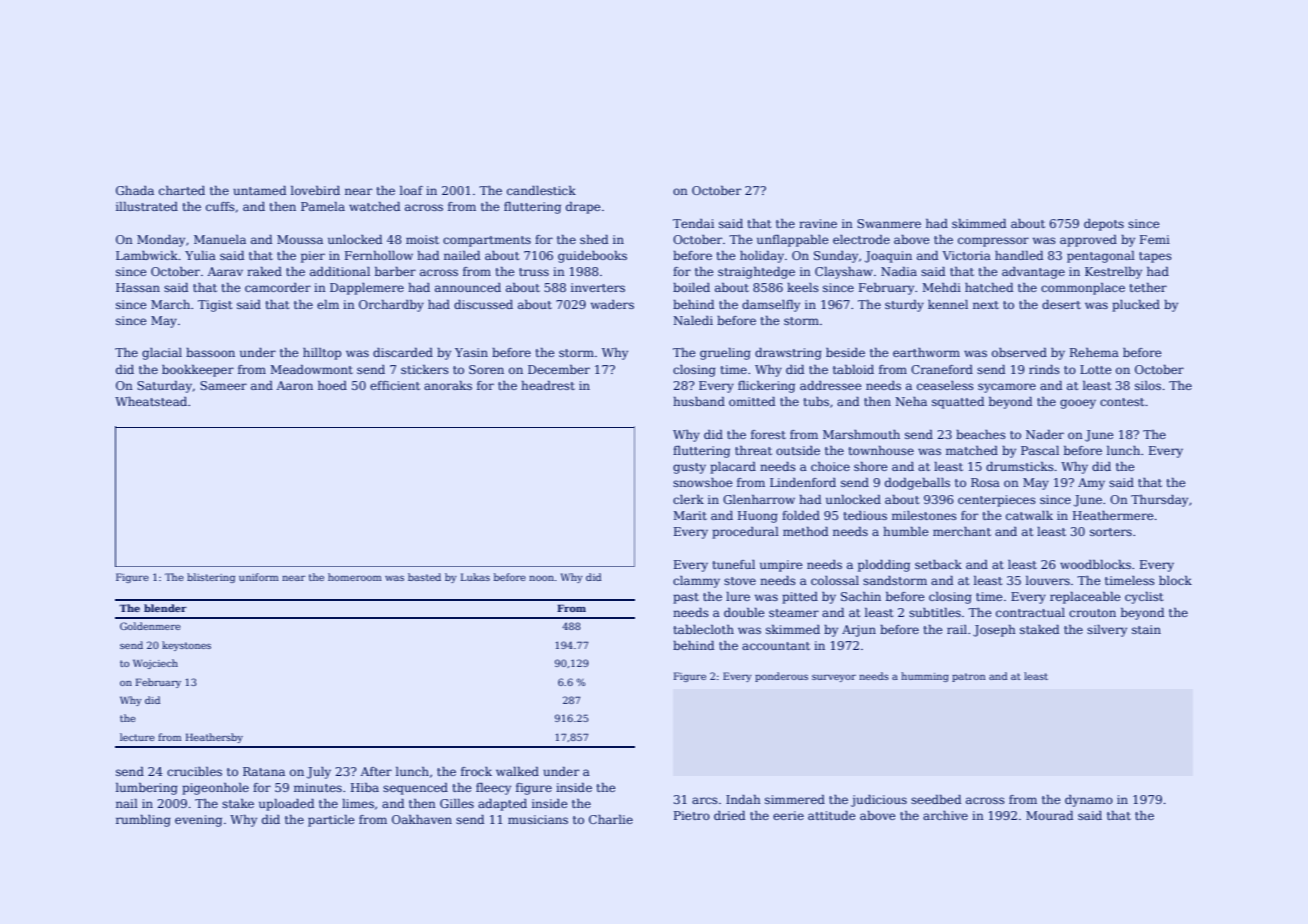 Image resolution: width=1308 pixels, height=924 pixels. Describe the element at coordinates (957, 629) in the screenshot. I see `rail` at that location.
